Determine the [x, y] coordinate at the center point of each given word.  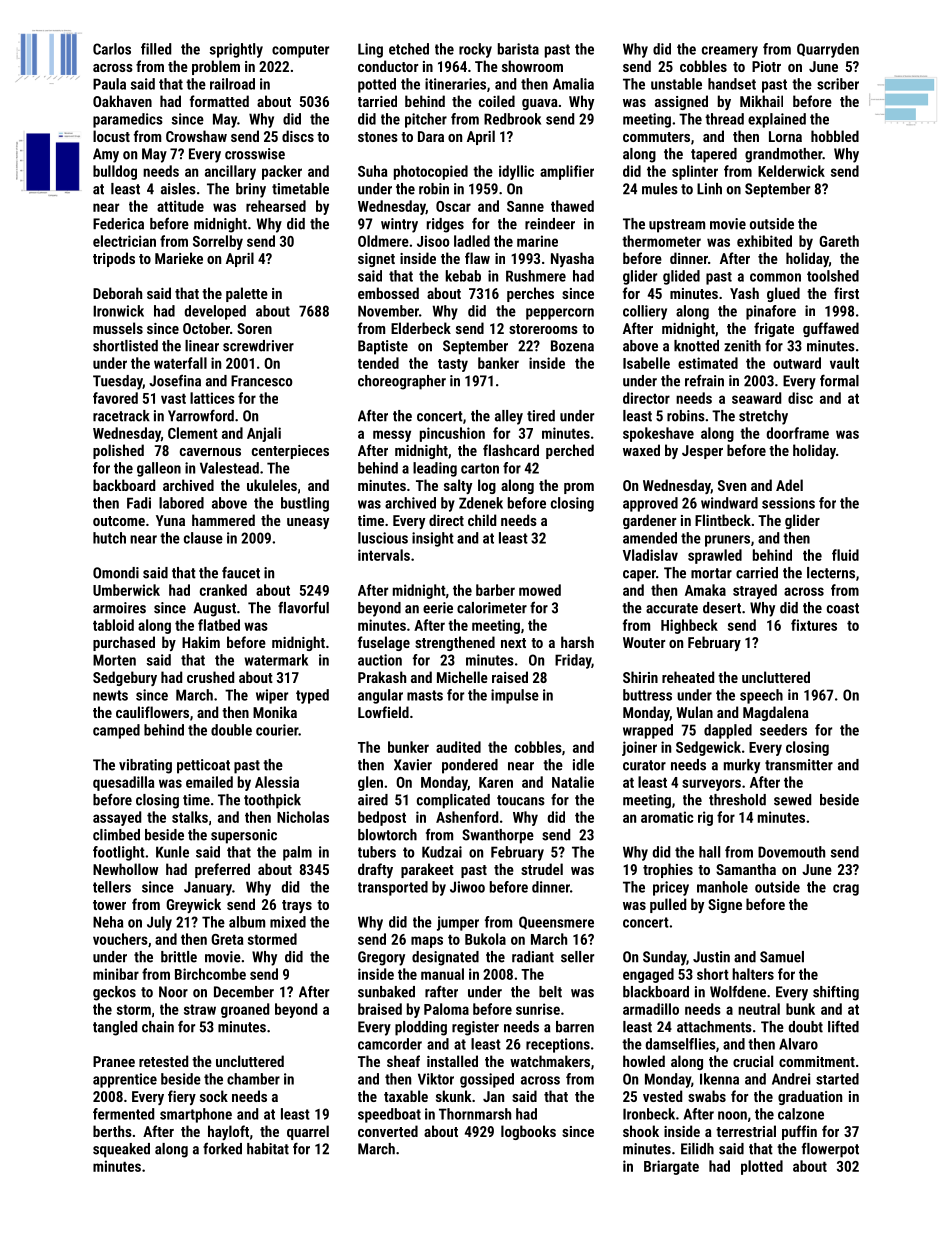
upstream [677, 226]
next [513, 643]
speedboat [389, 1115]
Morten [114, 660]
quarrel [308, 1132]
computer [300, 51]
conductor [388, 66]
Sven [732, 485]
